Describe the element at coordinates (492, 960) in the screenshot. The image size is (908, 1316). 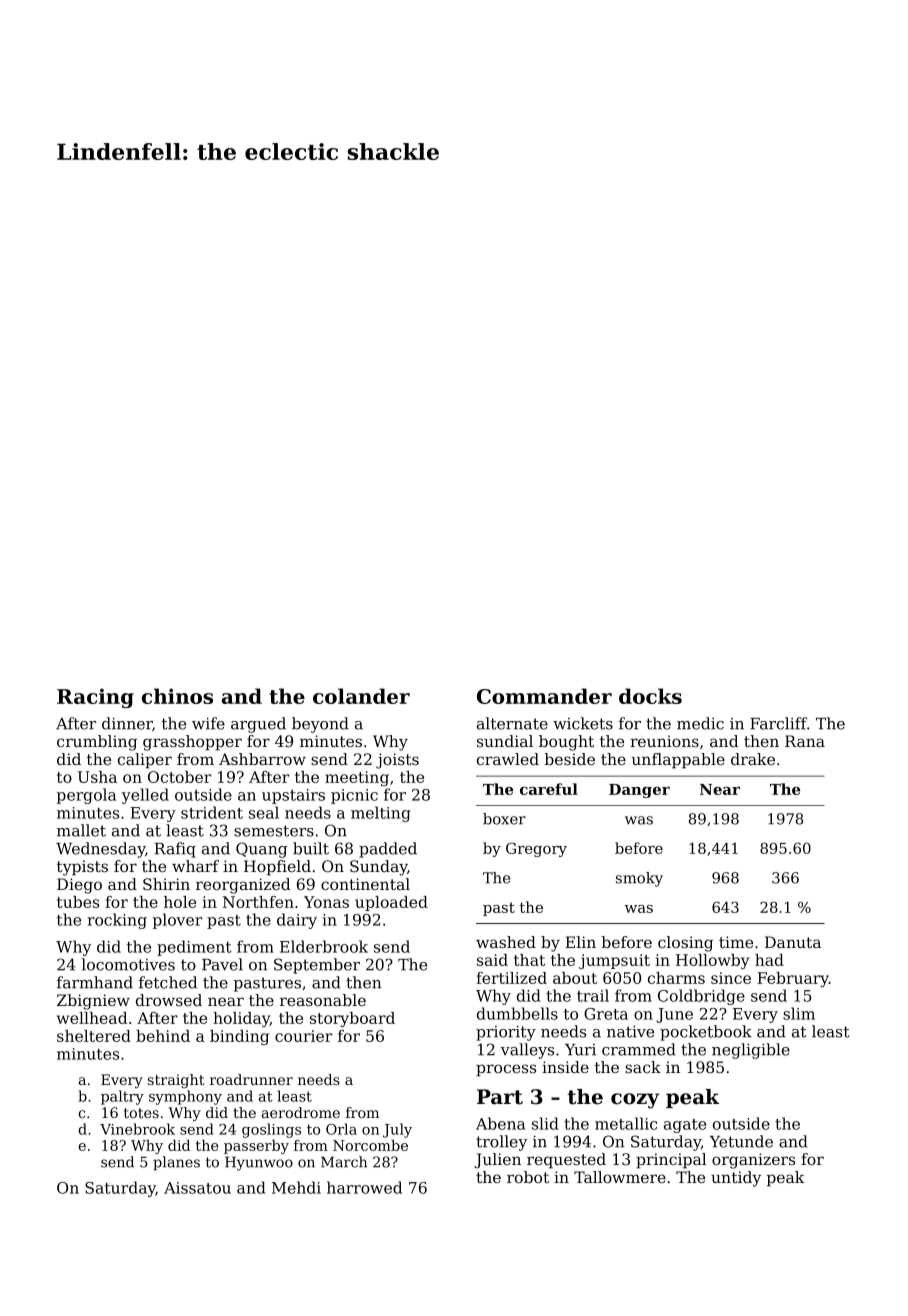
I see `said` at that location.
